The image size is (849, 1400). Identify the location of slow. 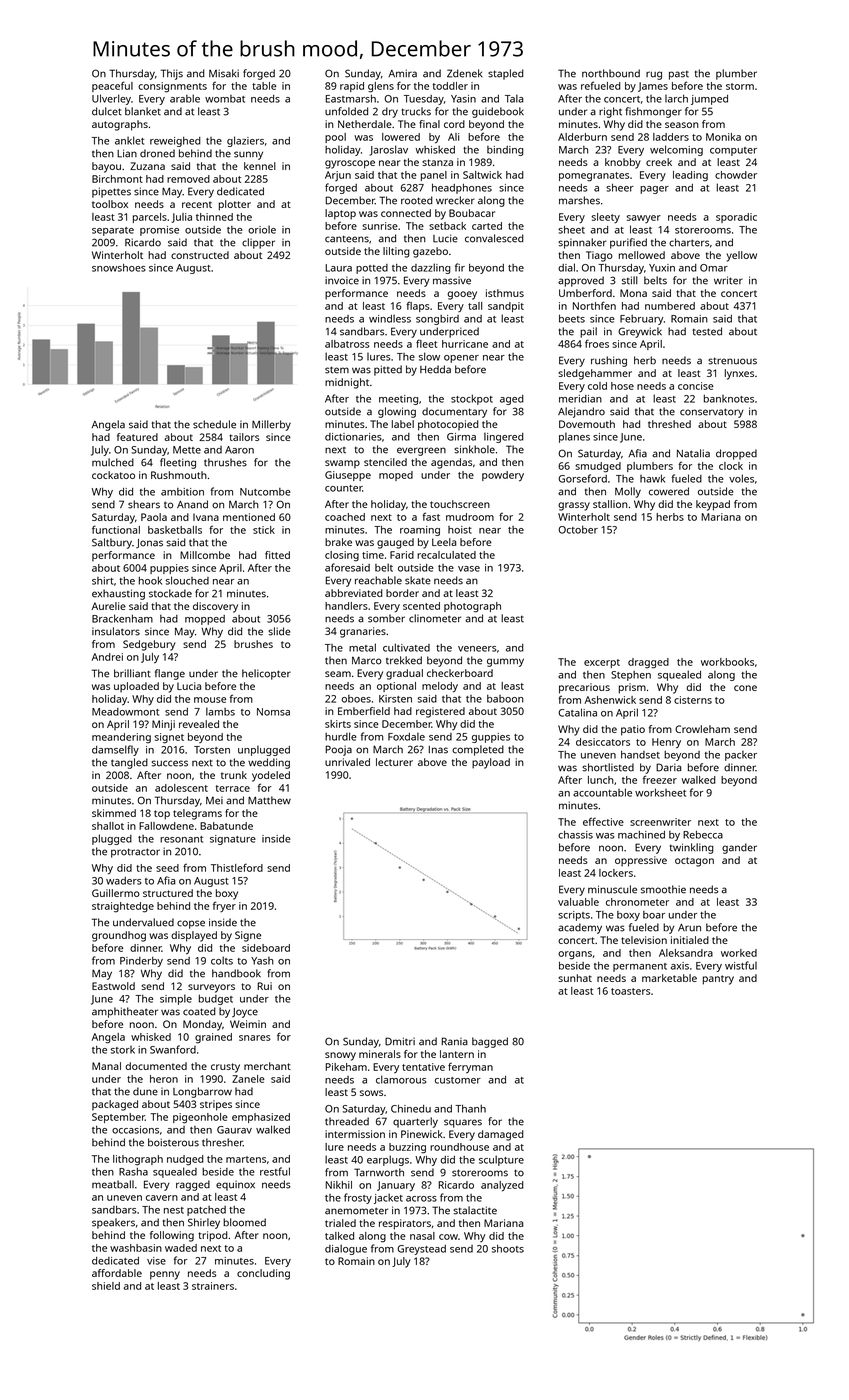
(429, 356).
